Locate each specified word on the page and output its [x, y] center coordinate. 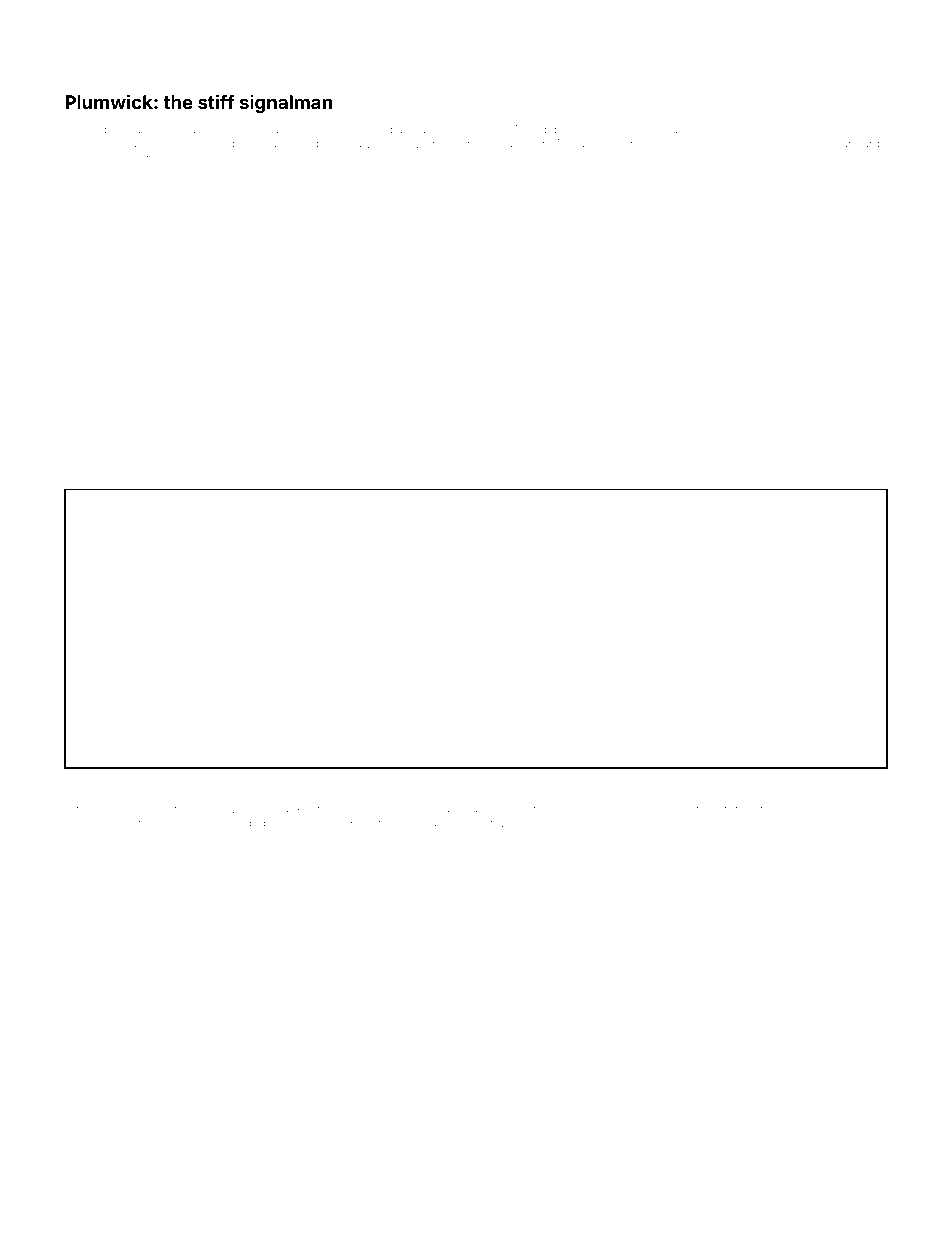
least [423, 130]
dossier [287, 781]
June [868, 129]
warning [414, 825]
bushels [782, 809]
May [521, 780]
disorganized [135, 131]
